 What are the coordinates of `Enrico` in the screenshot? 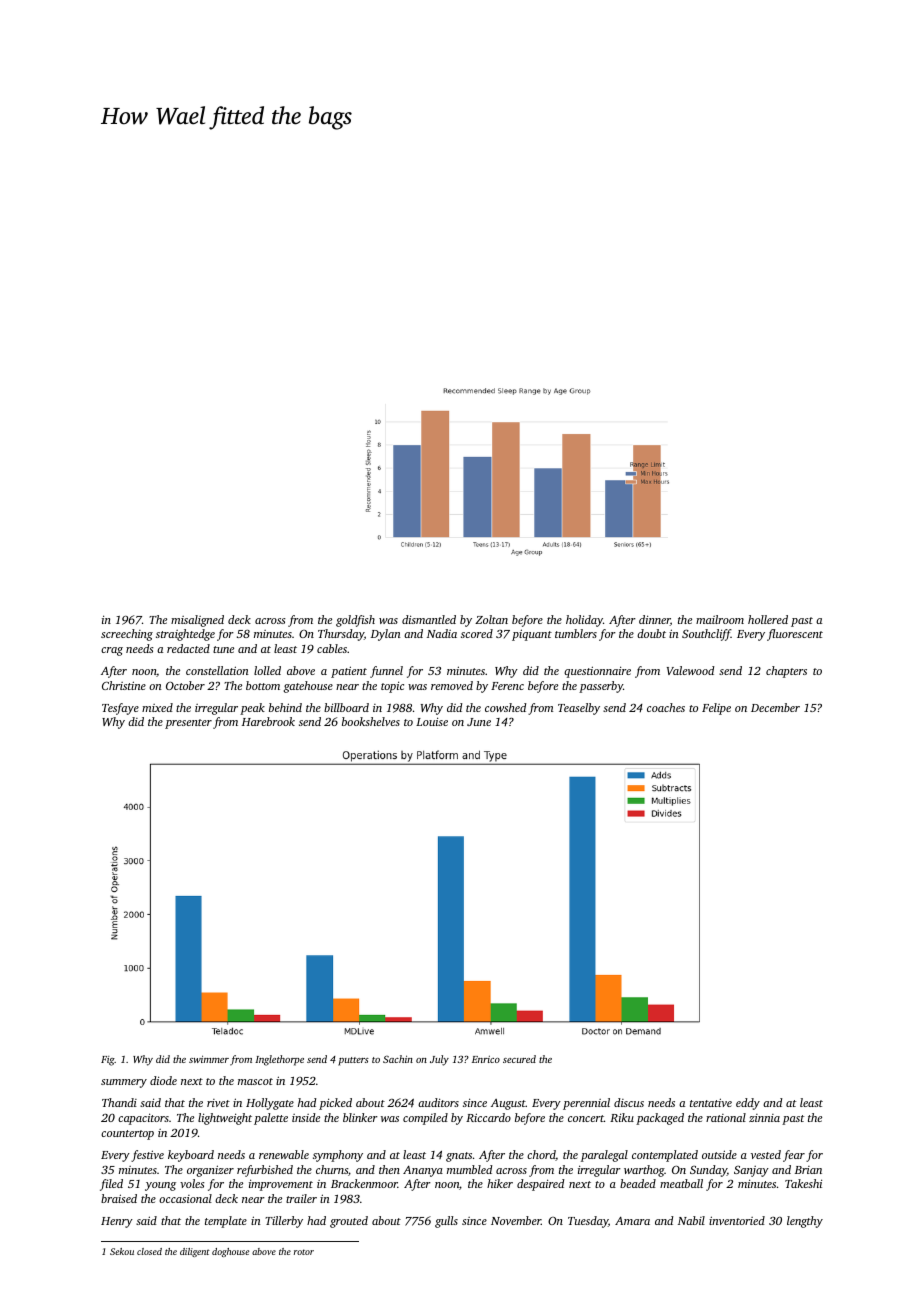 It's located at (486, 1059).
